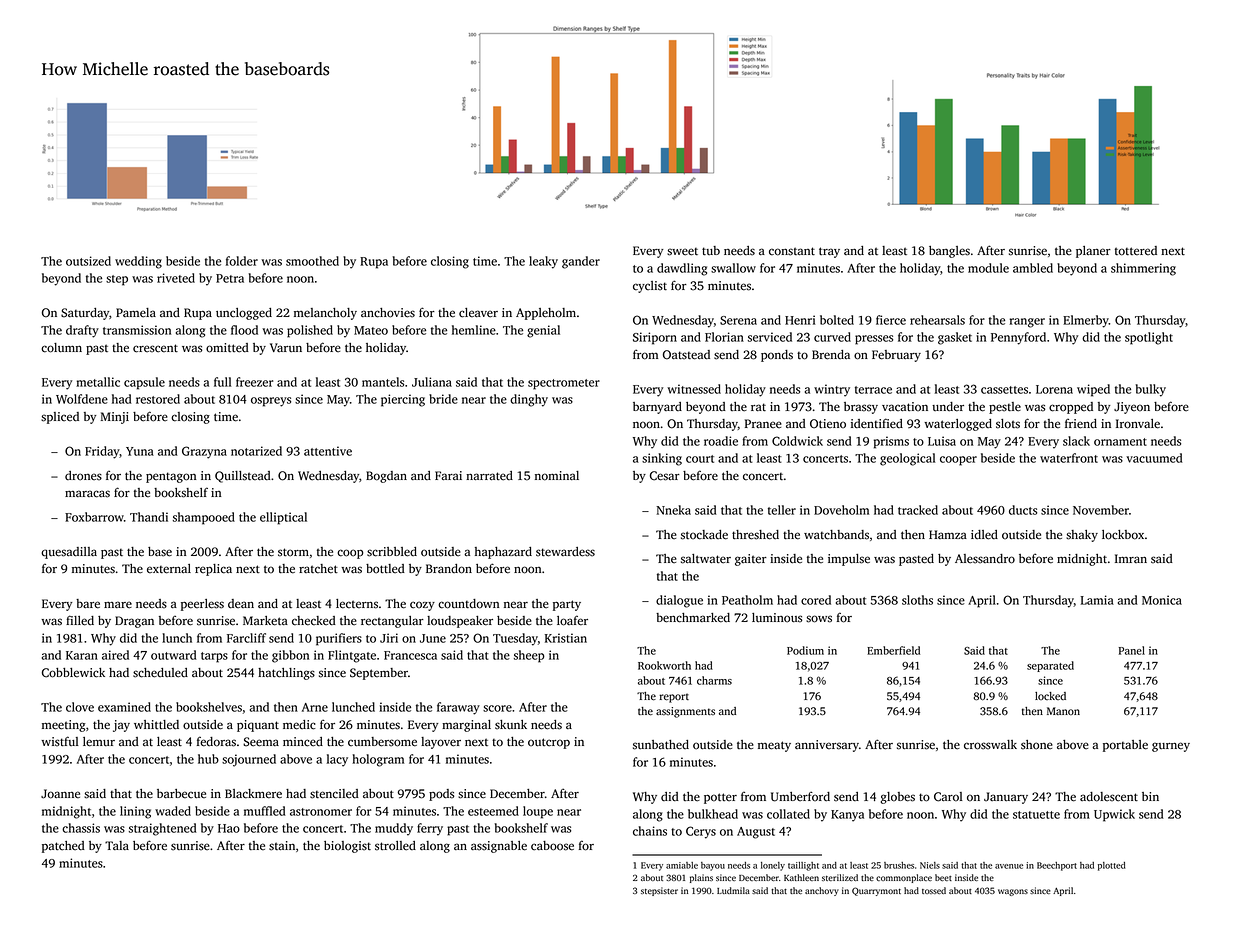  What do you see at coordinates (88, 261) in the page?
I see `outsized` at bounding box center [88, 261].
